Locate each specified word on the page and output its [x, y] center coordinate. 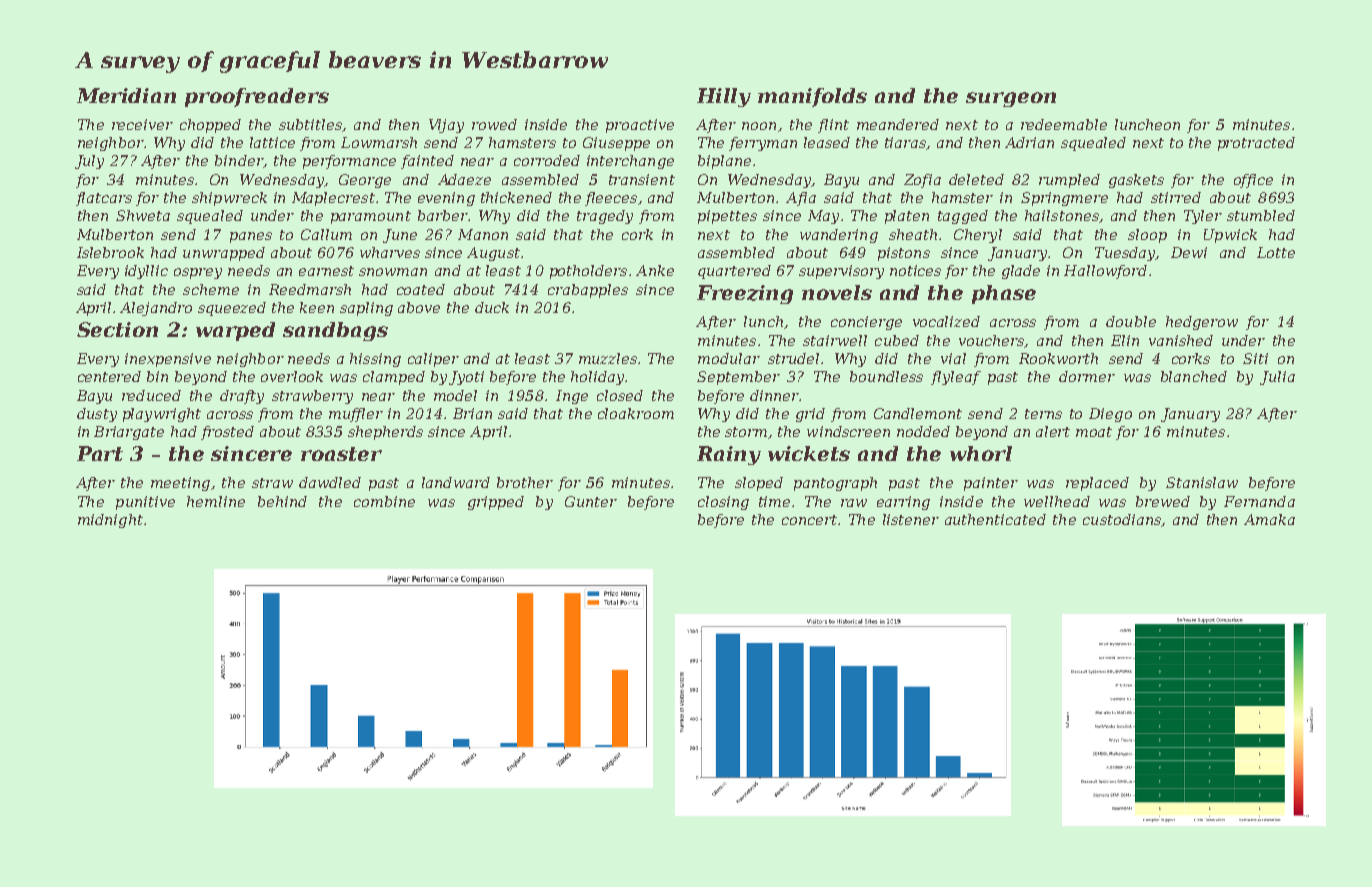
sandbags [335, 331]
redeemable [1064, 124]
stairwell [835, 340]
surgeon [1011, 99]
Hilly [724, 97]
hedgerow [1202, 323]
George [365, 181]
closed [620, 395]
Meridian [126, 95]
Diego [1110, 415]
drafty [242, 397]
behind [282, 501]
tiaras [905, 142]
